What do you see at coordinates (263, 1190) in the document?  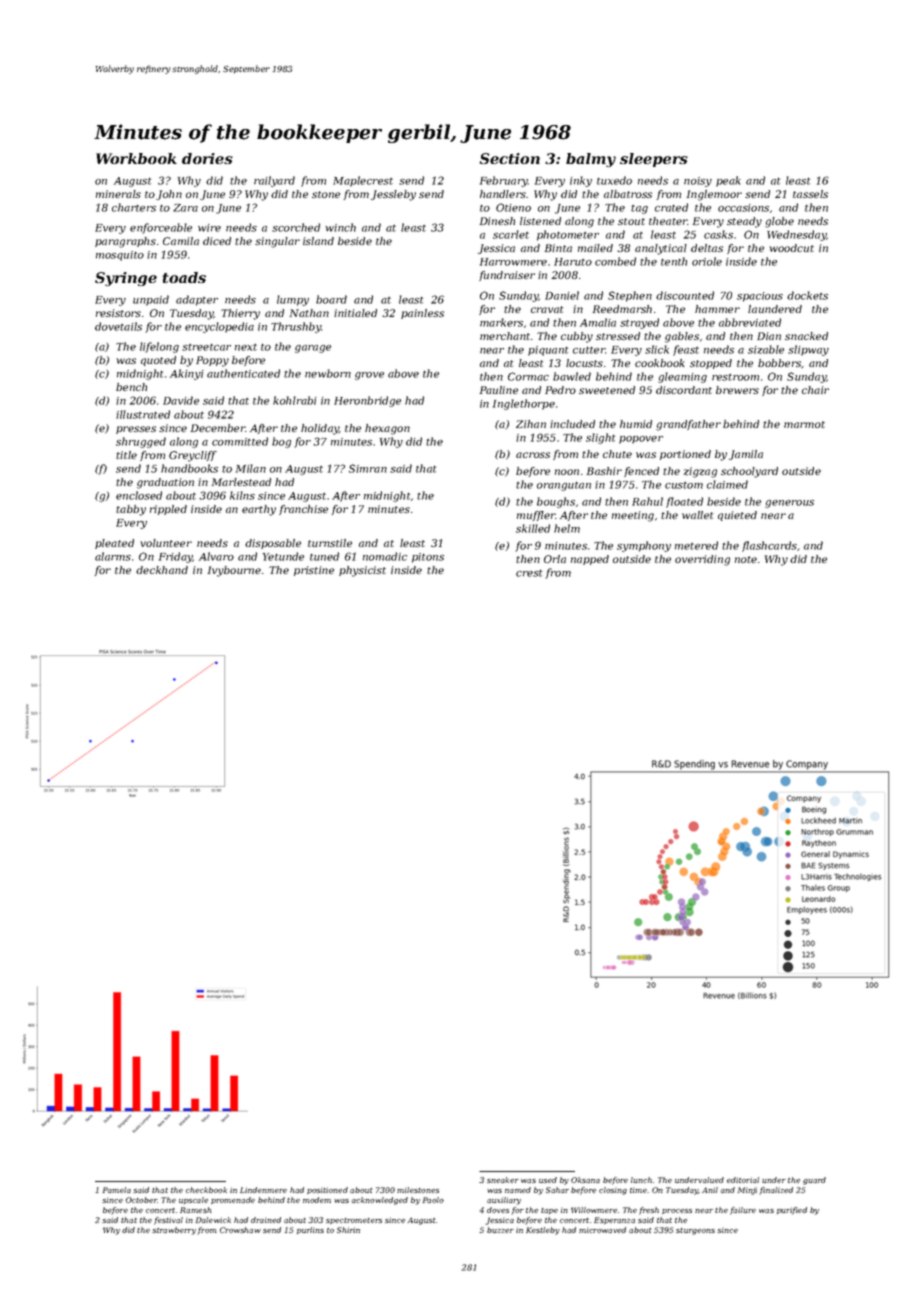 I see `Lindenmere` at bounding box center [263, 1190].
